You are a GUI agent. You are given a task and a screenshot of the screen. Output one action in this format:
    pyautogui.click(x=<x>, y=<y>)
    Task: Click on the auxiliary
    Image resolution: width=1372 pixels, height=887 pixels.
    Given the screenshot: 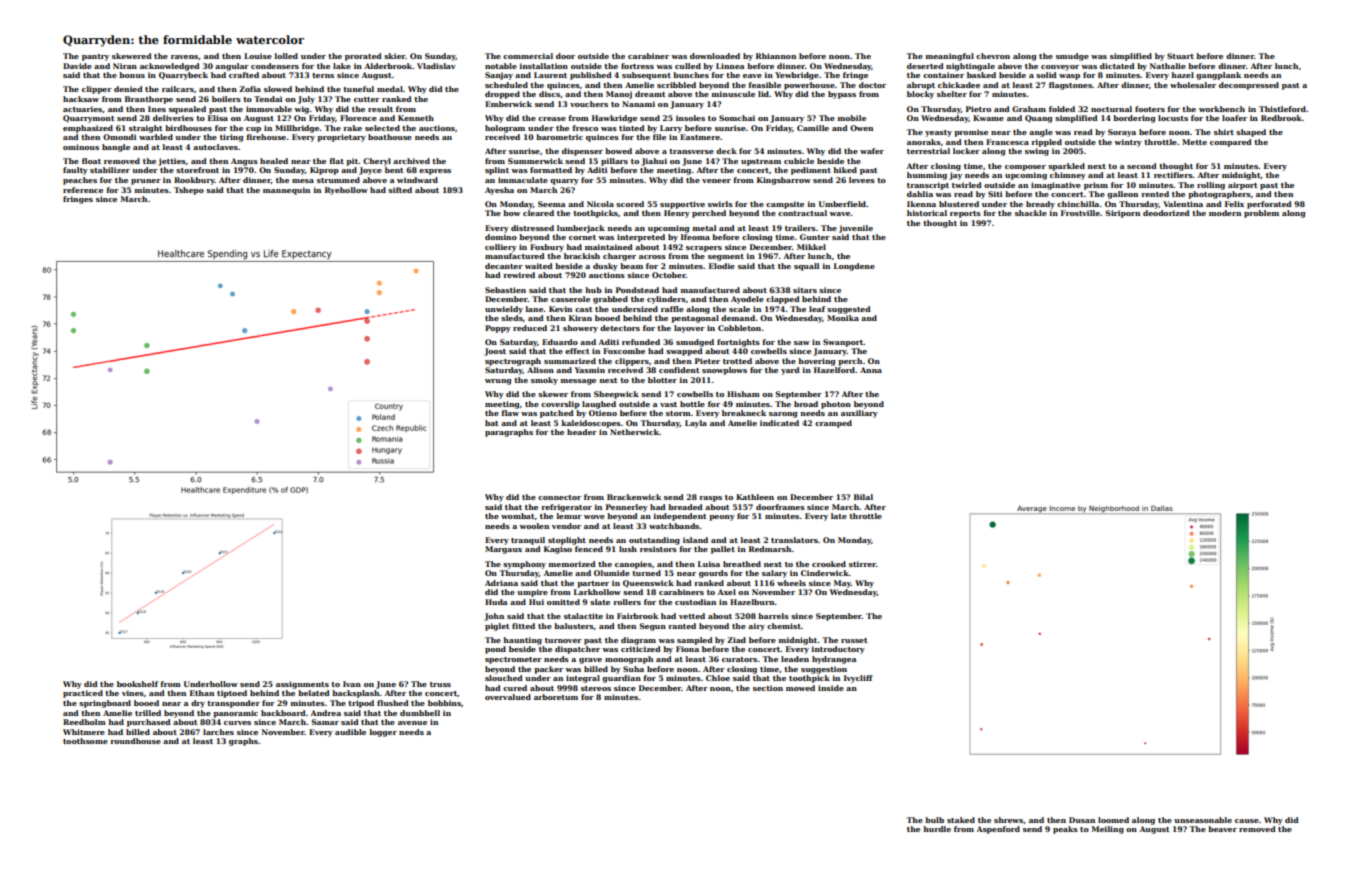 What is the action you would take?
    pyautogui.click(x=859, y=414)
